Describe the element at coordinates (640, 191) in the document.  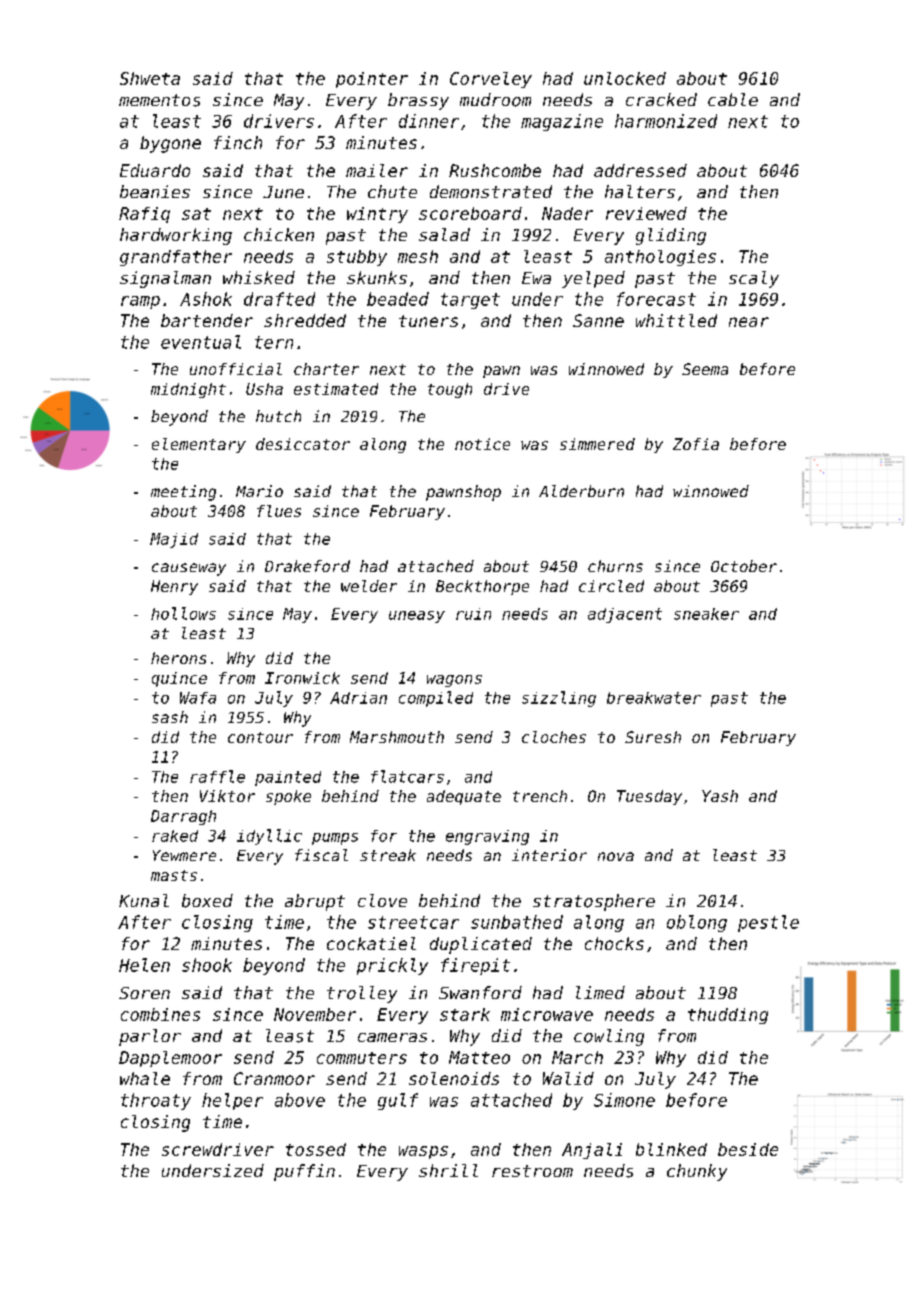
I see `halters` at that location.
